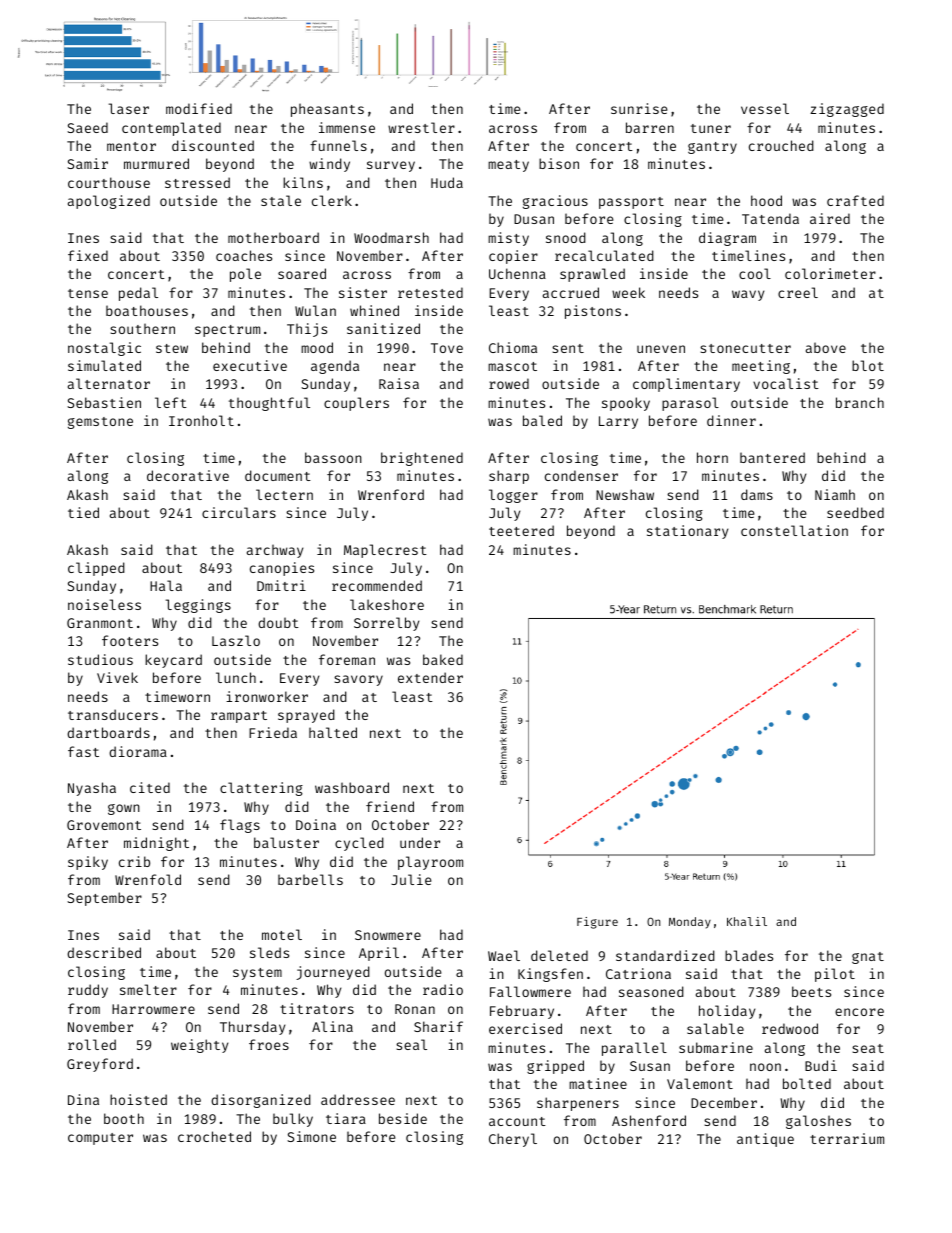 Image resolution: width=952 pixels, height=1233 pixels. What do you see at coordinates (421, 127) in the page?
I see `wrestler` at bounding box center [421, 127].
